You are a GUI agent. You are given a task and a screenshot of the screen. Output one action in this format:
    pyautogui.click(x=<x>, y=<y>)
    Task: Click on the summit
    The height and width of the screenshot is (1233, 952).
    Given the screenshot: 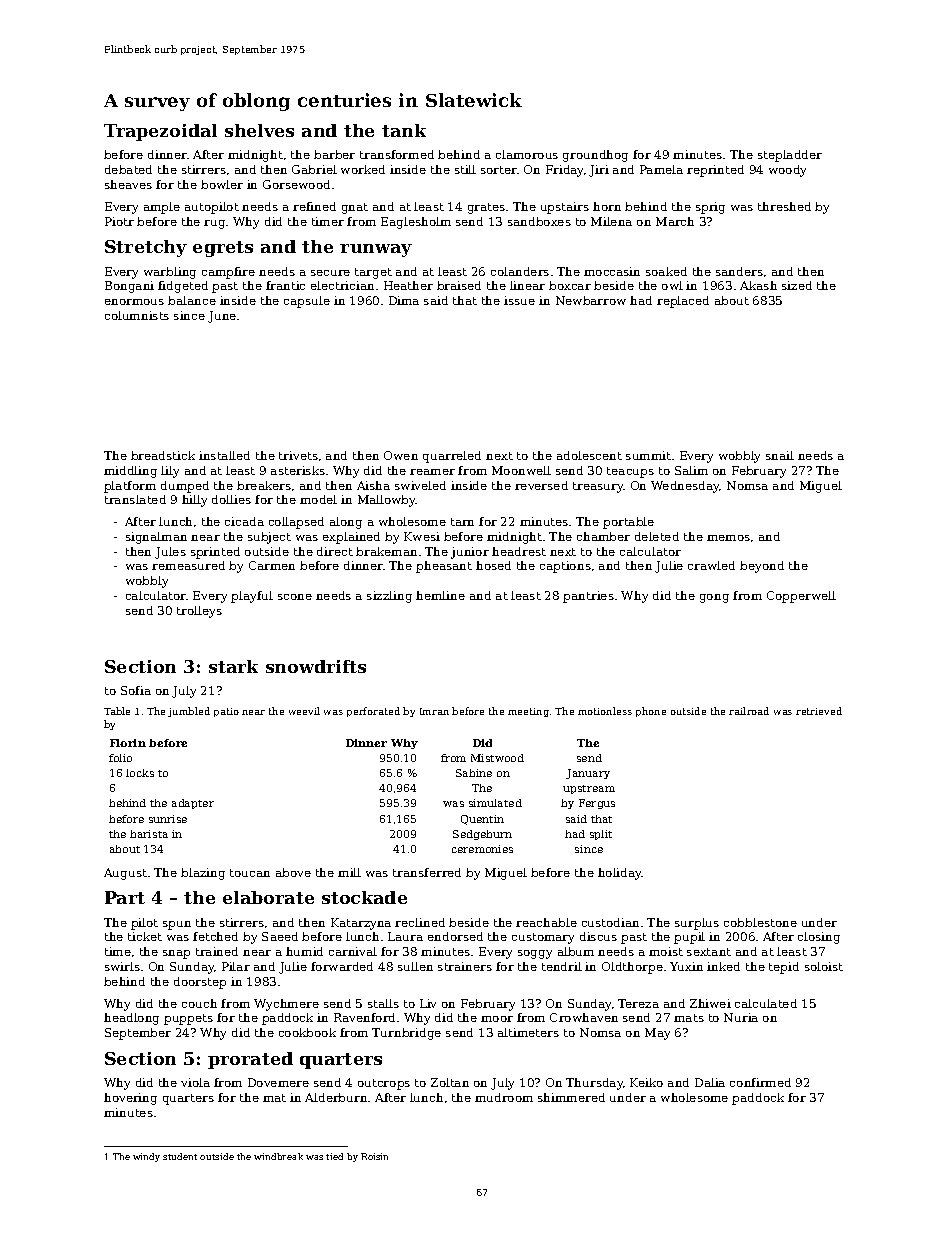 What is the action you would take?
    pyautogui.click(x=648, y=455)
